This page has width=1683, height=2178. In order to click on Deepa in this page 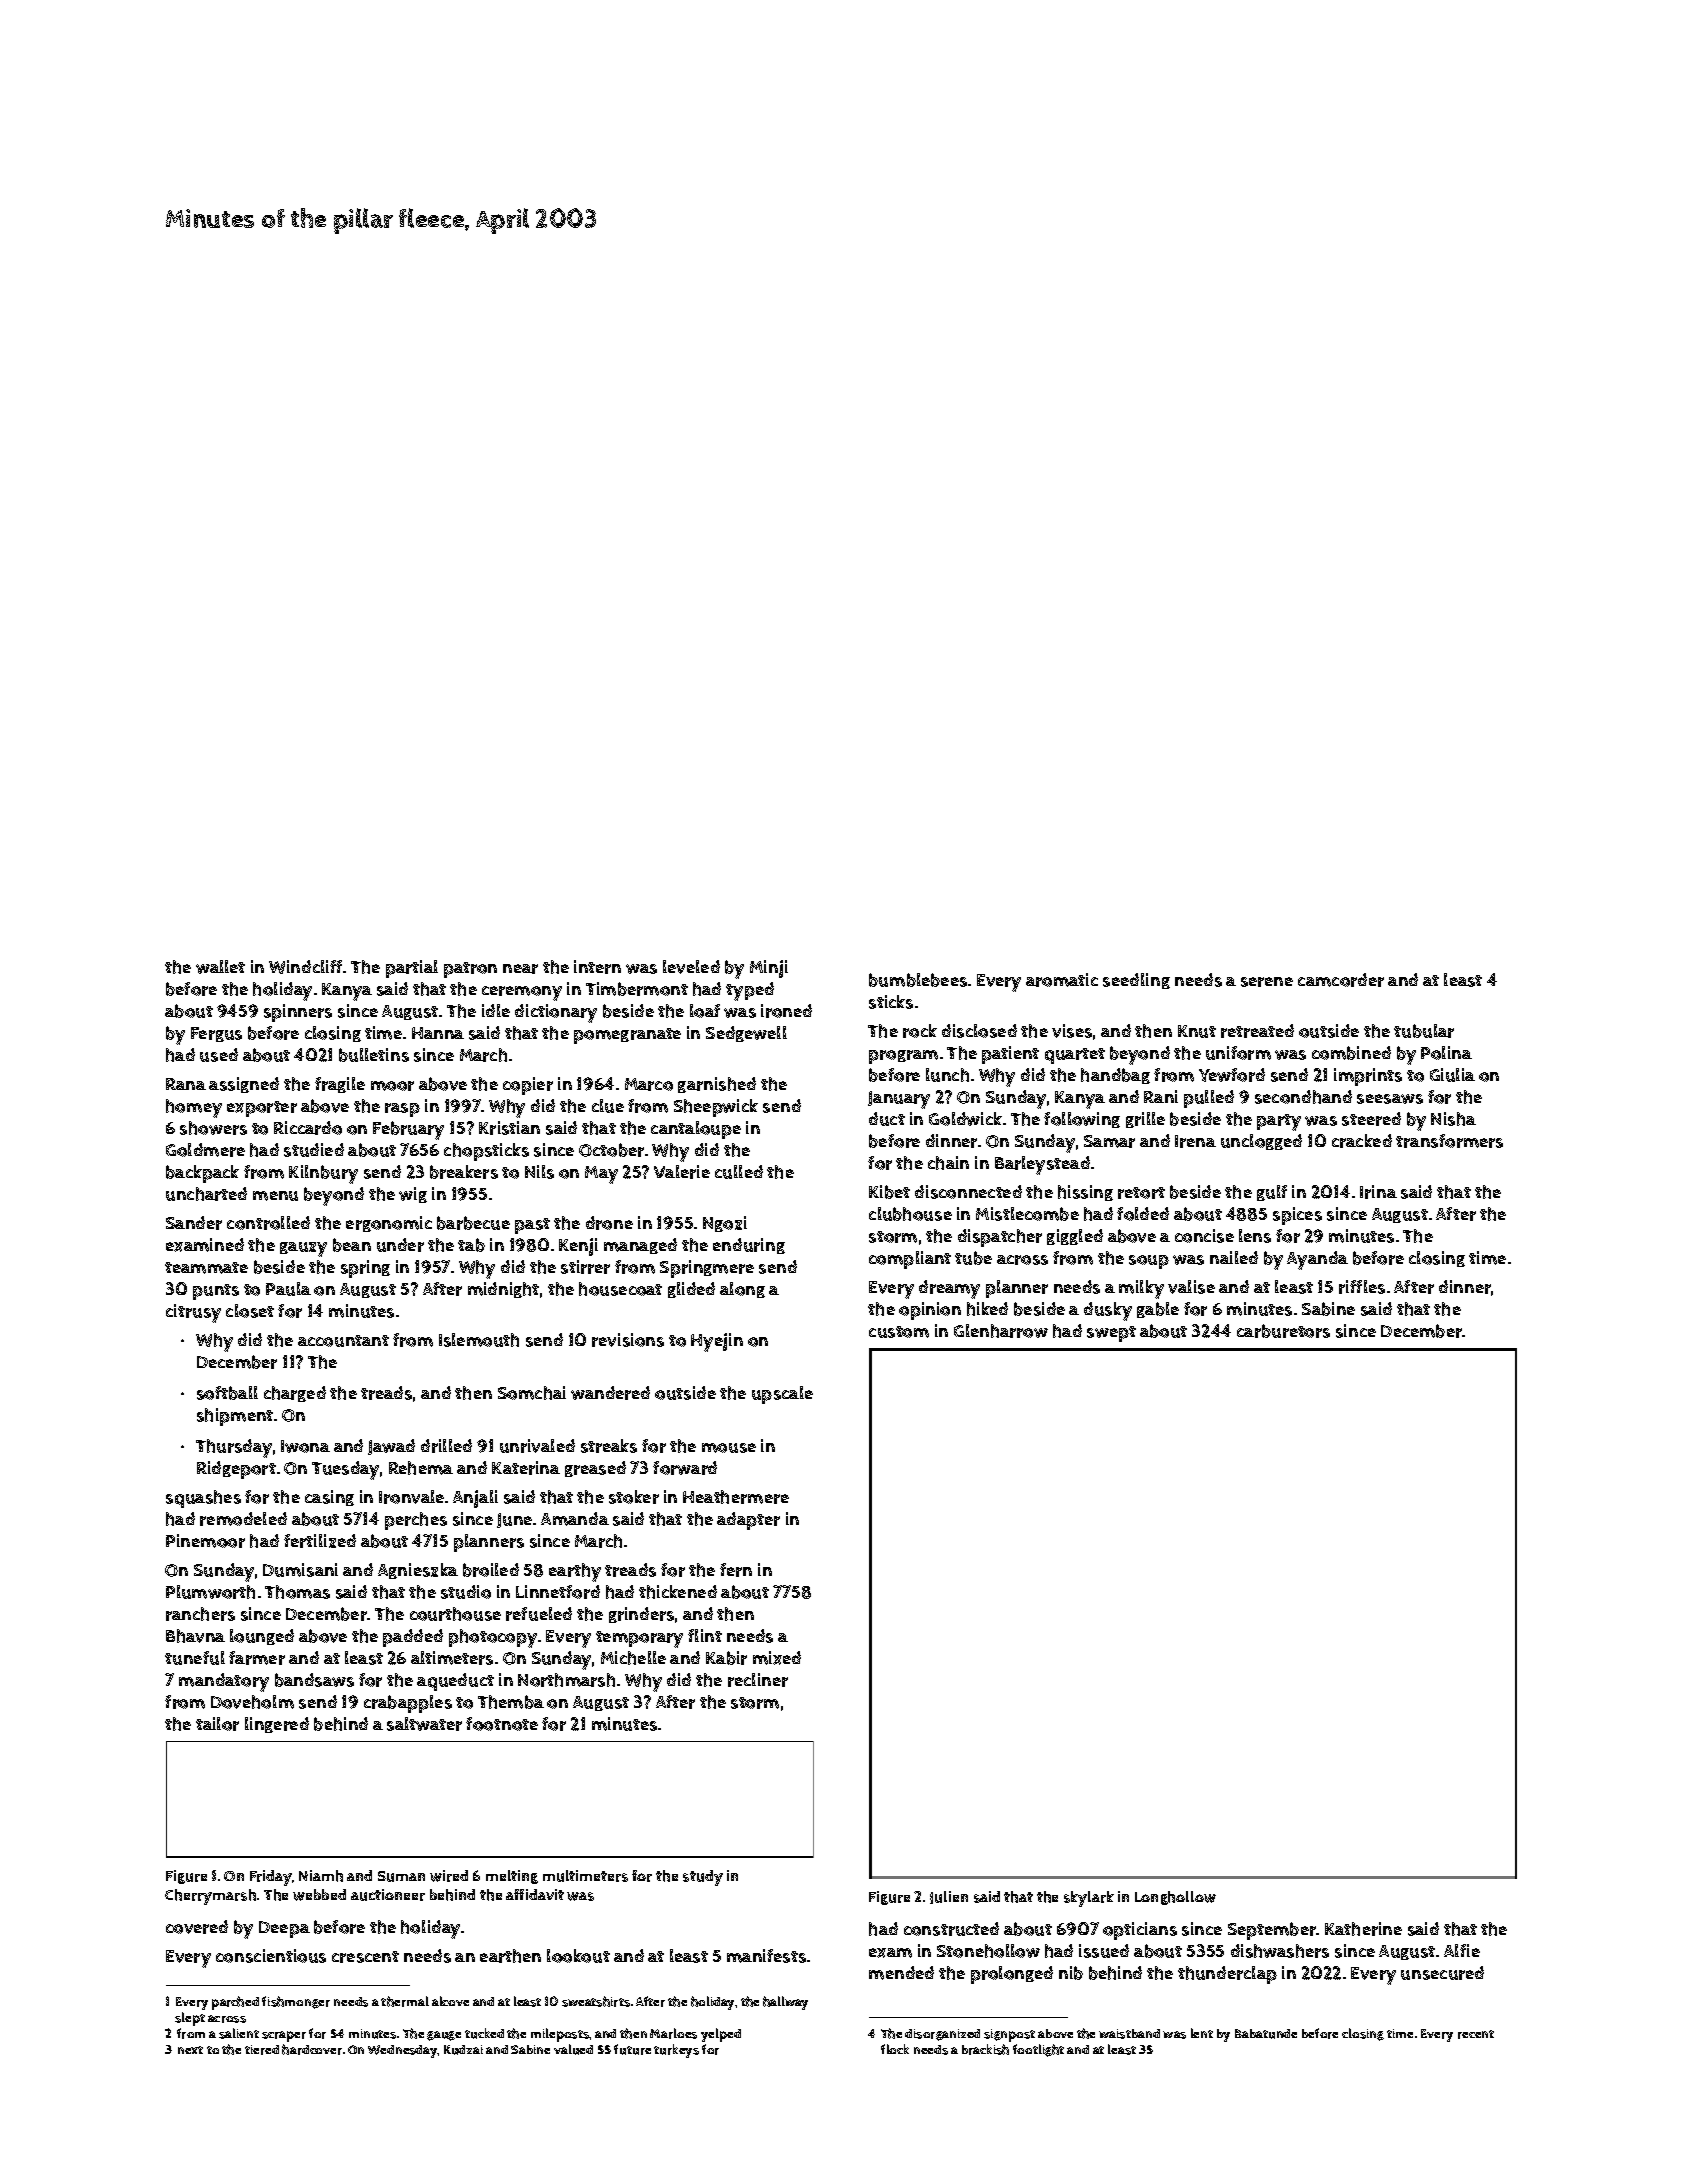, I will do `click(284, 1929)`.
